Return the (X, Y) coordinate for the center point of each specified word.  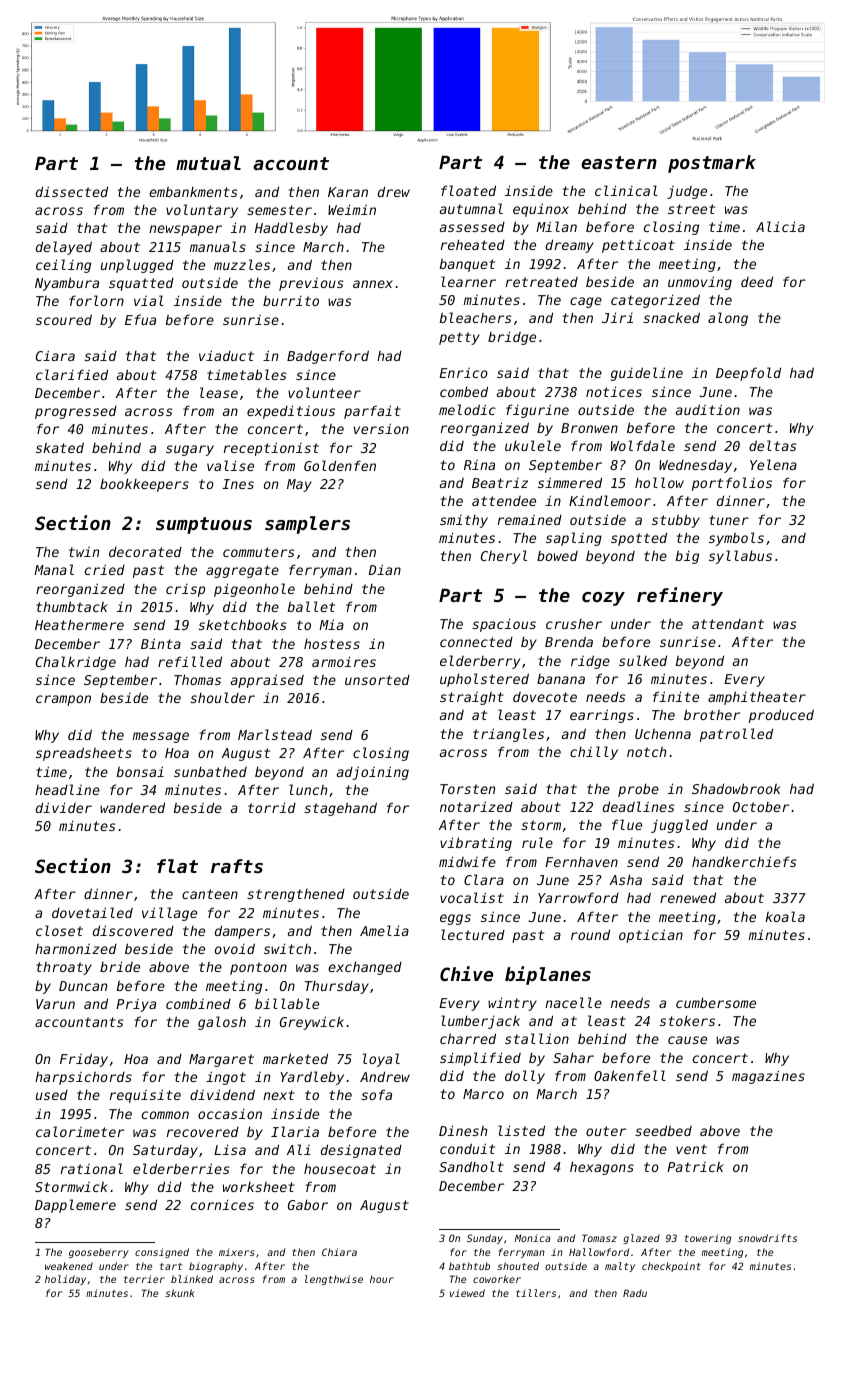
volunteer (324, 392)
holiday (65, 1280)
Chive (466, 973)
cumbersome (716, 1002)
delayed (64, 248)
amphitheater (757, 698)
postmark (712, 164)
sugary (190, 450)
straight (472, 698)
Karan (348, 192)
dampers (242, 932)
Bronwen (589, 428)
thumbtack (72, 606)
